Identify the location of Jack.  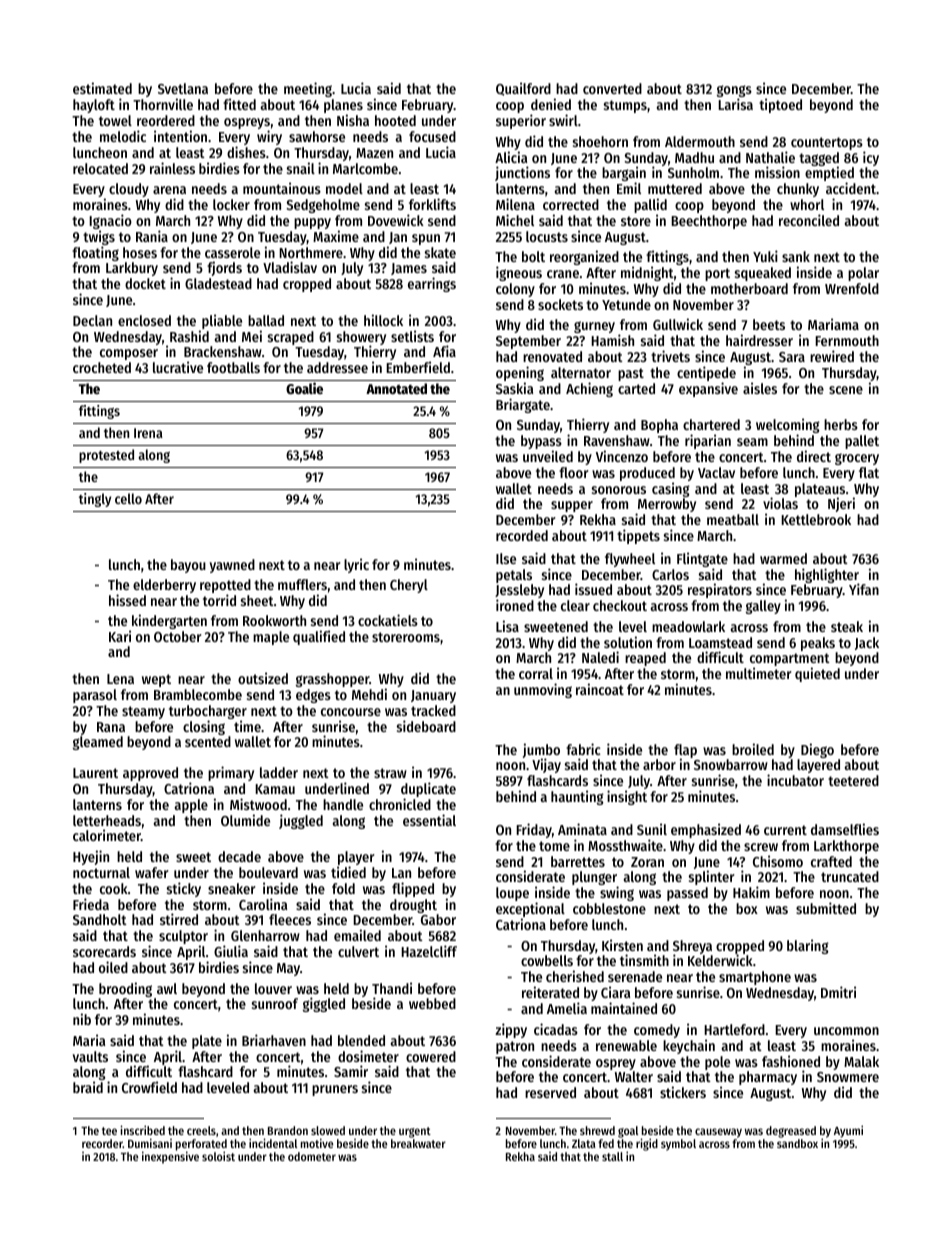
(867, 643).
